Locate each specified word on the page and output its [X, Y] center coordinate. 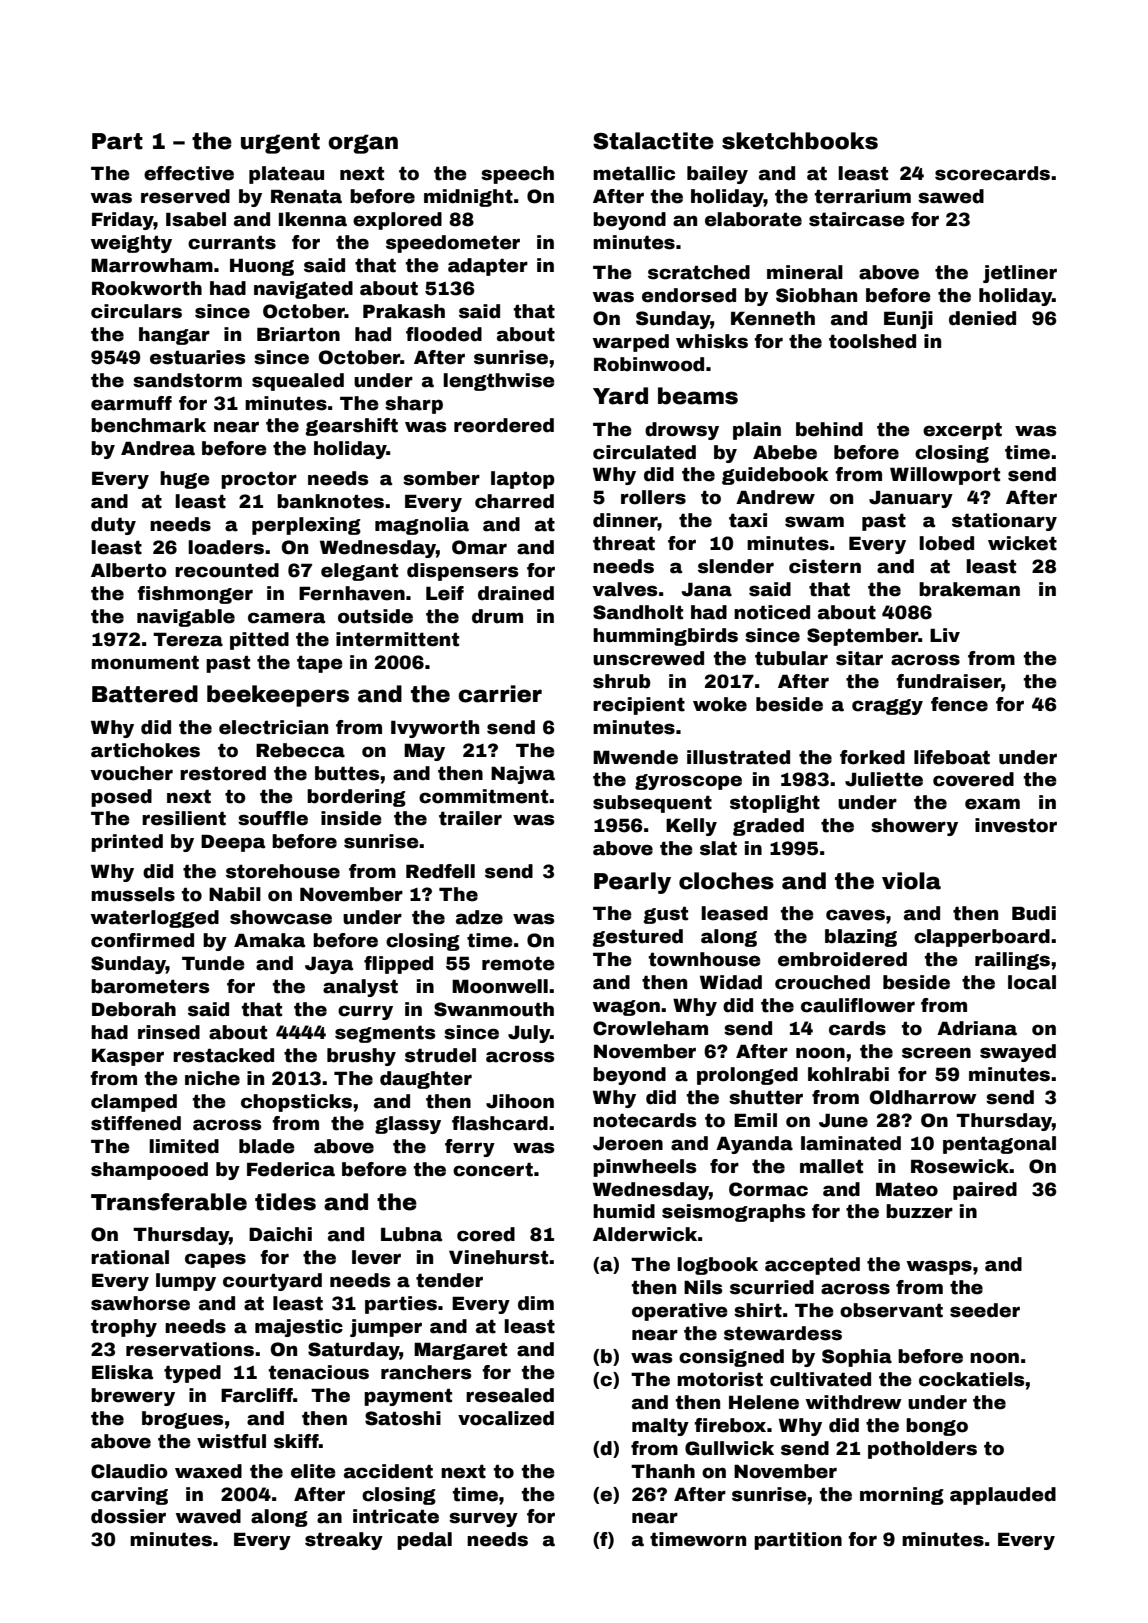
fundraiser [948, 681]
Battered [145, 694]
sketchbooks [800, 141]
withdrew [853, 1402]
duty [113, 526]
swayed [1018, 1053]
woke [720, 704]
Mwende [635, 757]
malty [660, 1427]
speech [517, 175]
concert [493, 1170]
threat [624, 543]
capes [215, 1260]
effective [189, 173]
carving [129, 1496]
